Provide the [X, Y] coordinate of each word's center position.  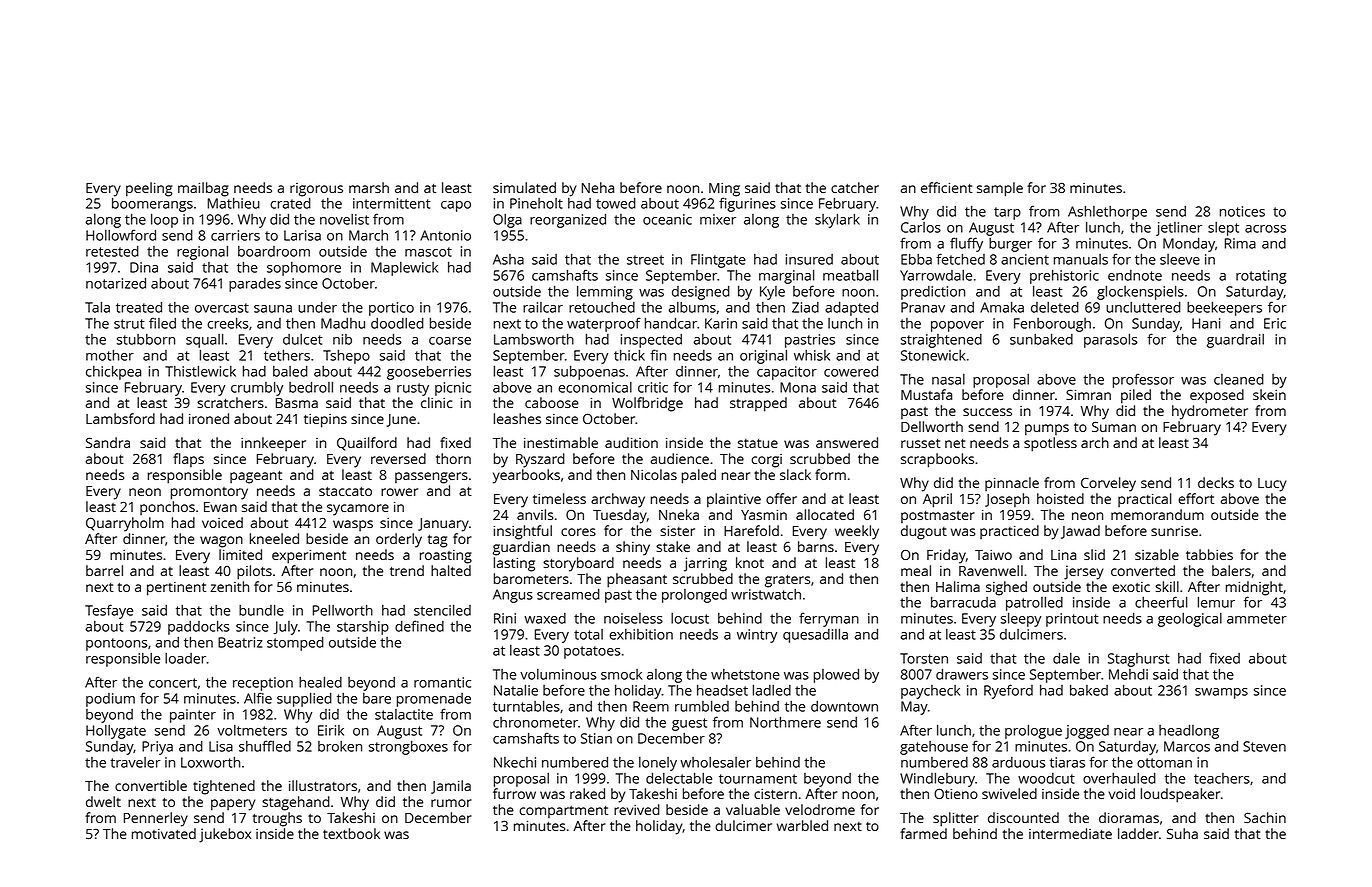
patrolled [1034, 604]
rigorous [316, 190]
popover [957, 326]
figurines [747, 204]
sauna [273, 309]
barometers [531, 578]
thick [629, 355]
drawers [962, 674]
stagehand [296, 803]
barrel [104, 570]
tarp [1007, 213]
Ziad [805, 307]
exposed [1217, 396]
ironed [209, 418]
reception [263, 684]
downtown [844, 706]
